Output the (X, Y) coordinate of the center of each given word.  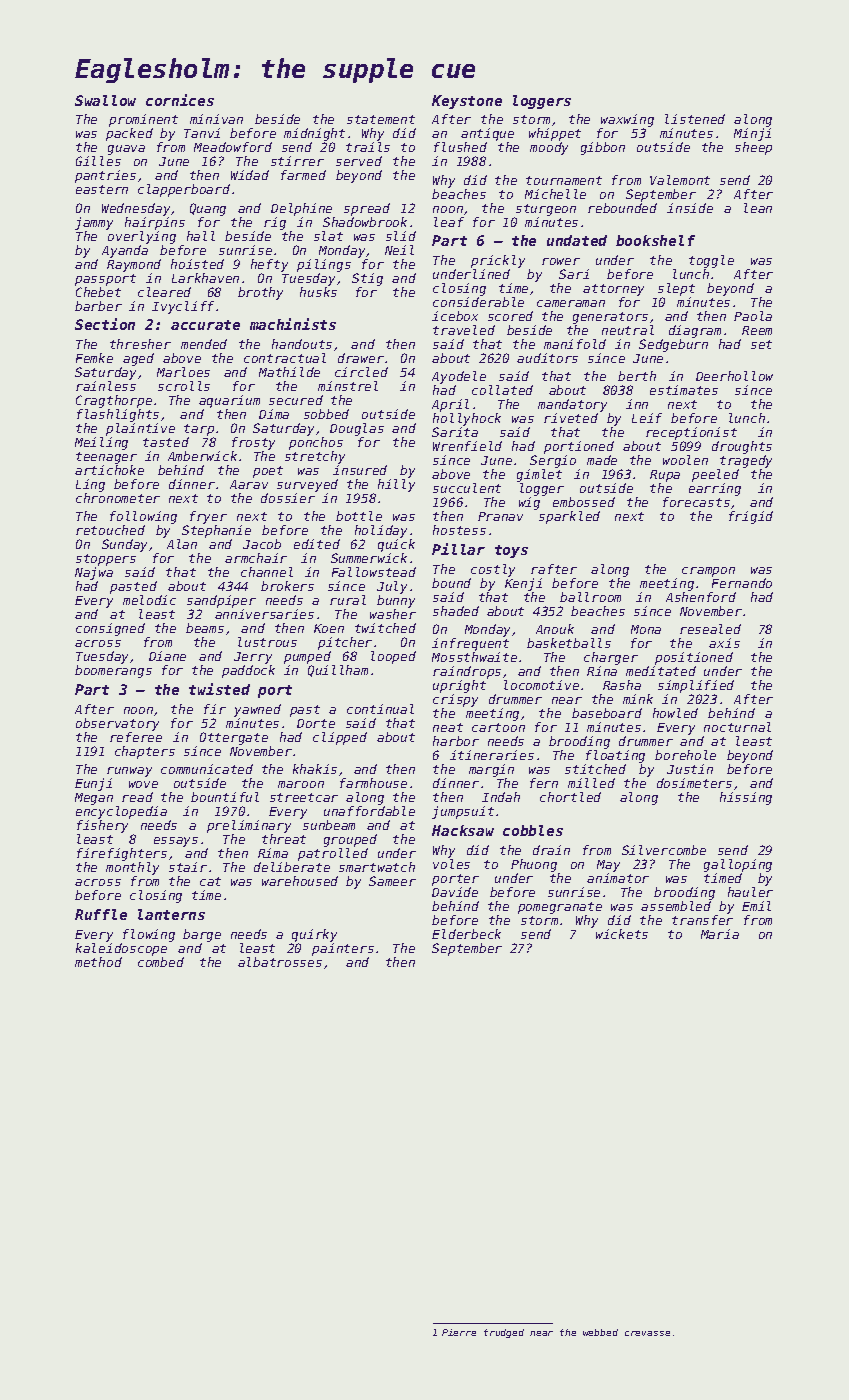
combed (161, 962)
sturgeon (546, 210)
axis (724, 643)
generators (610, 318)
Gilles (98, 161)
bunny (396, 601)
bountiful (225, 797)
